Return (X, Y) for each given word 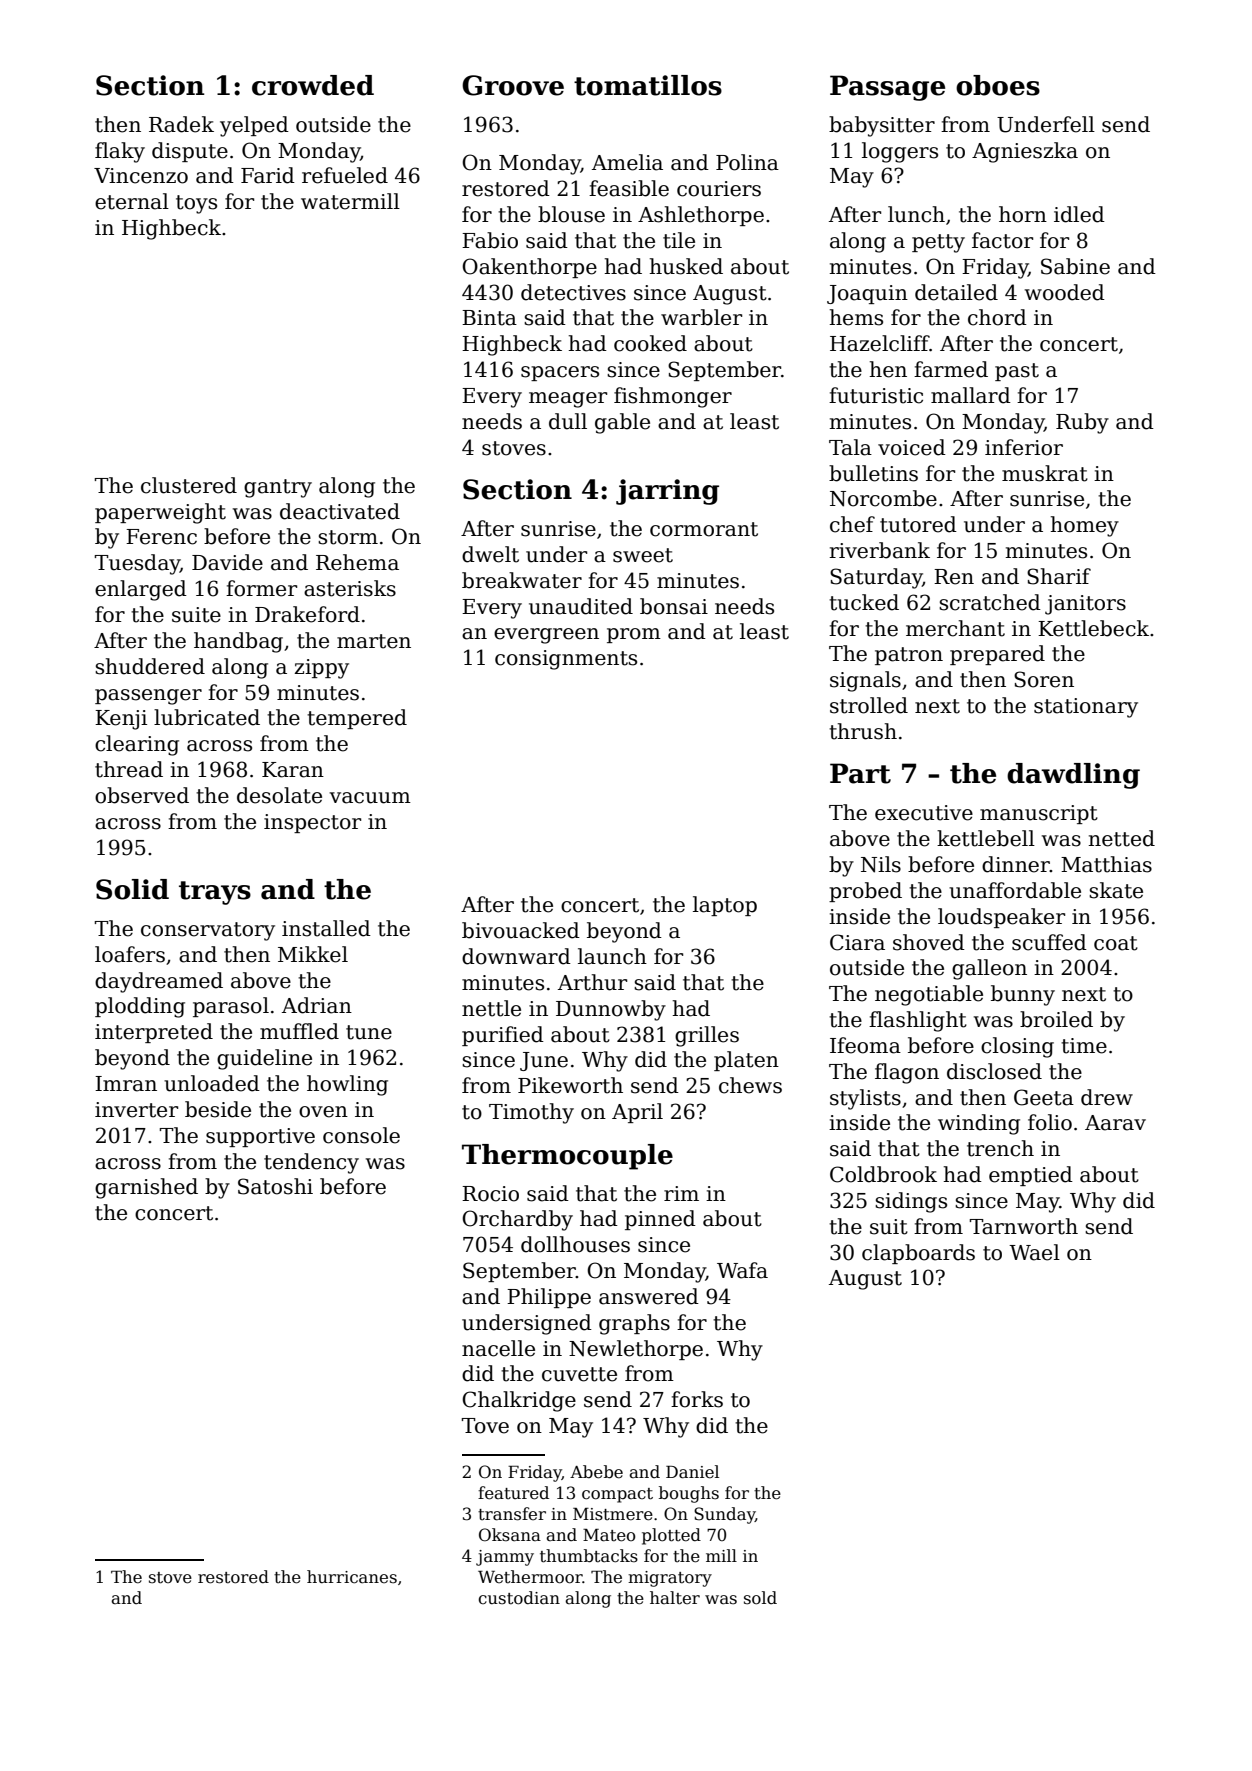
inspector (312, 823)
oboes (998, 85)
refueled (345, 175)
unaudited (581, 606)
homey (1085, 526)
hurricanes (352, 1577)
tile (679, 240)
